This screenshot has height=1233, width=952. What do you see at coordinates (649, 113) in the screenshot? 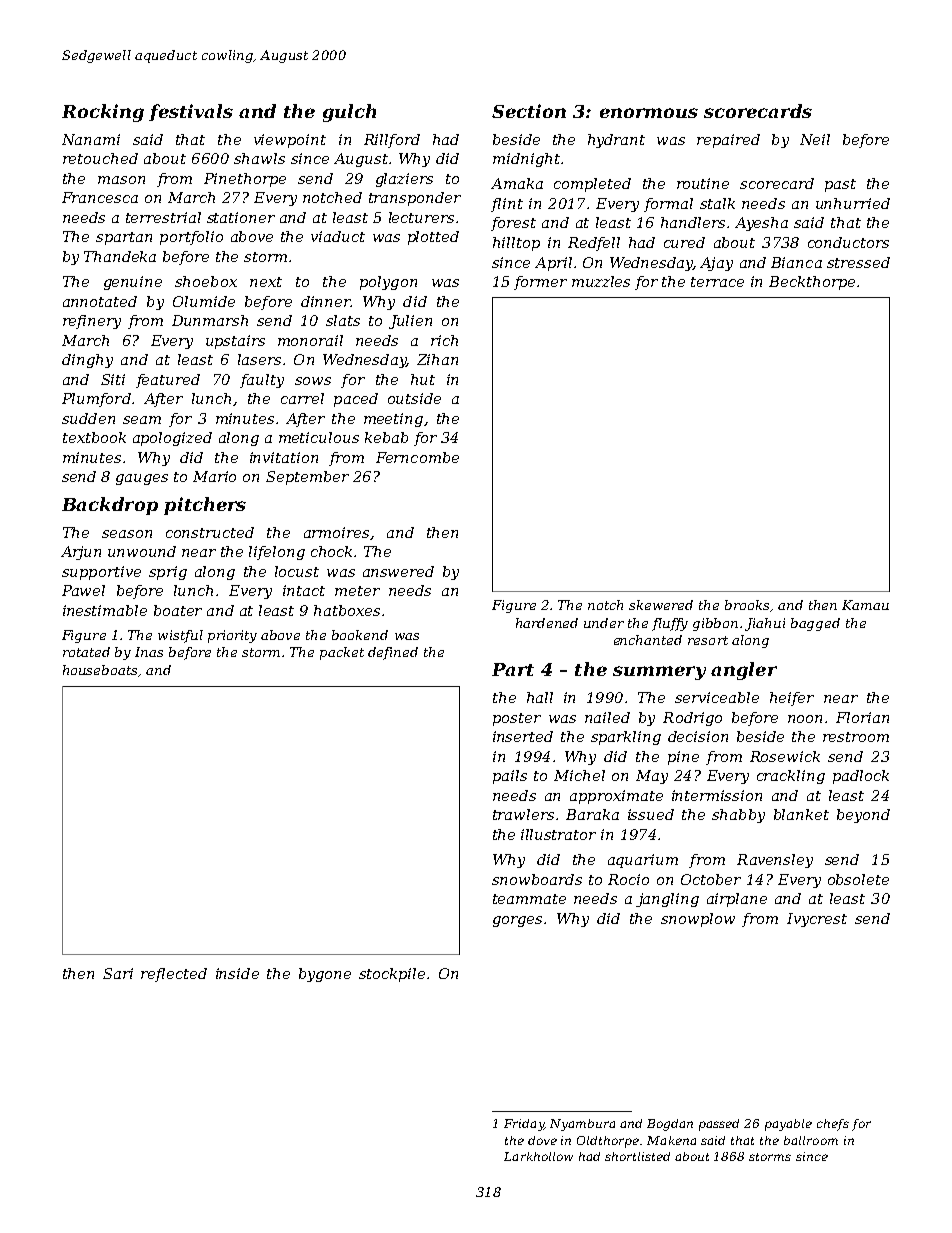
I see `enormous` at bounding box center [649, 113].
